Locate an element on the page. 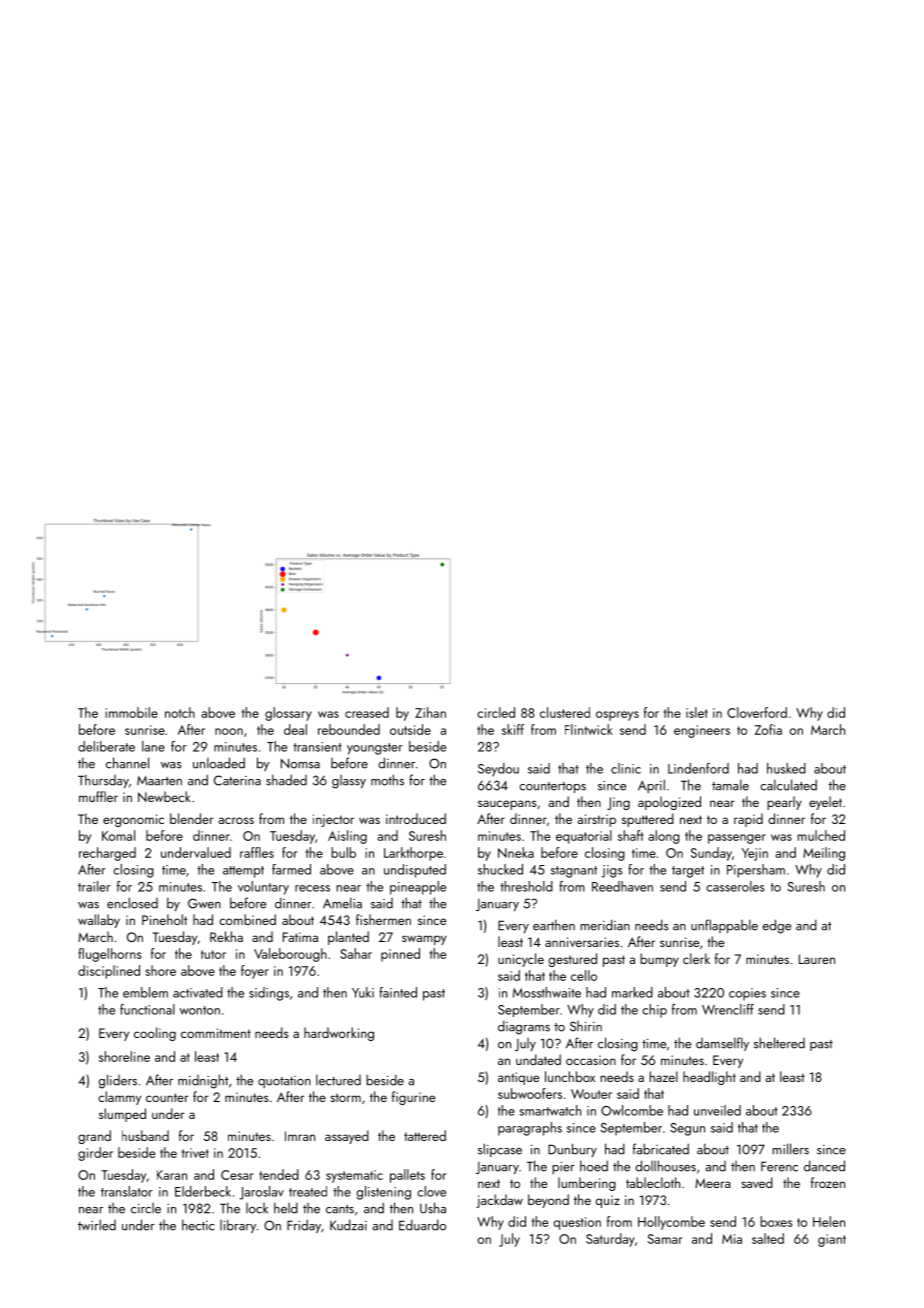 This image has height=1308, width=924. trailer is located at coordinates (94, 886).
